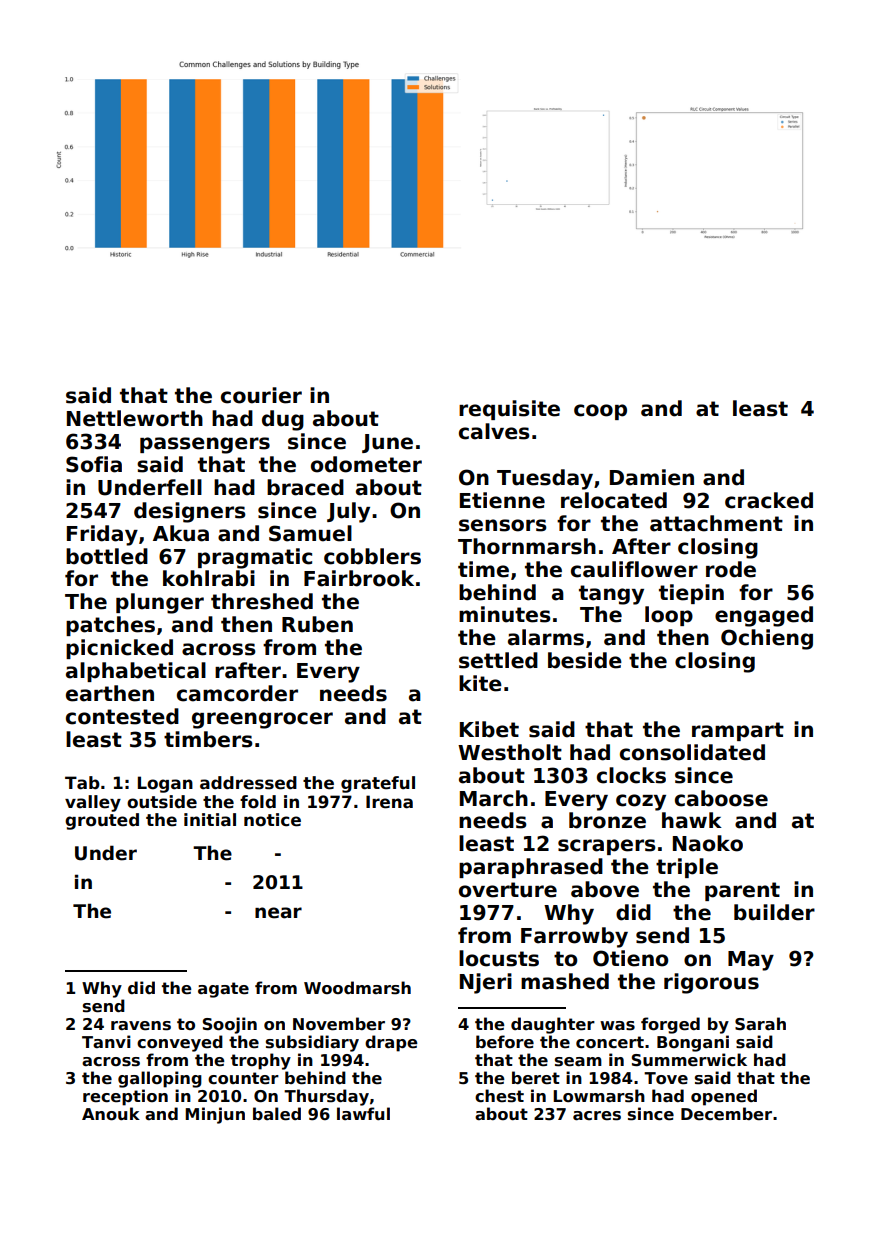  I want to click on Minjun, so click(215, 1115).
